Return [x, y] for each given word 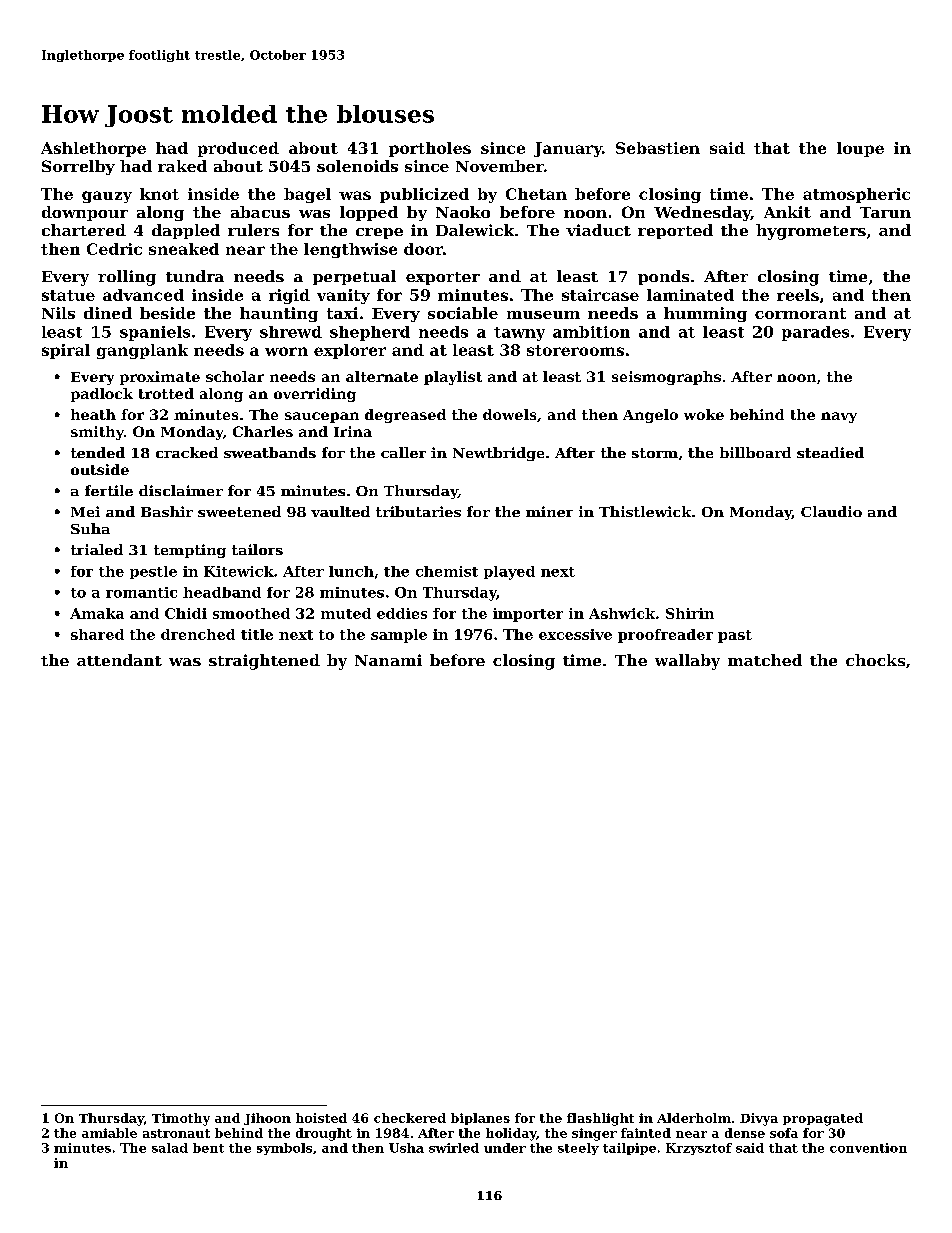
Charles [263, 431]
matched [765, 660]
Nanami [388, 660]
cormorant [800, 313]
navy [839, 417]
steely [578, 1149]
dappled [186, 231]
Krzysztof [699, 1149]
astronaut [176, 1133]
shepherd [370, 333]
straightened [264, 662]
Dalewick [475, 230]
